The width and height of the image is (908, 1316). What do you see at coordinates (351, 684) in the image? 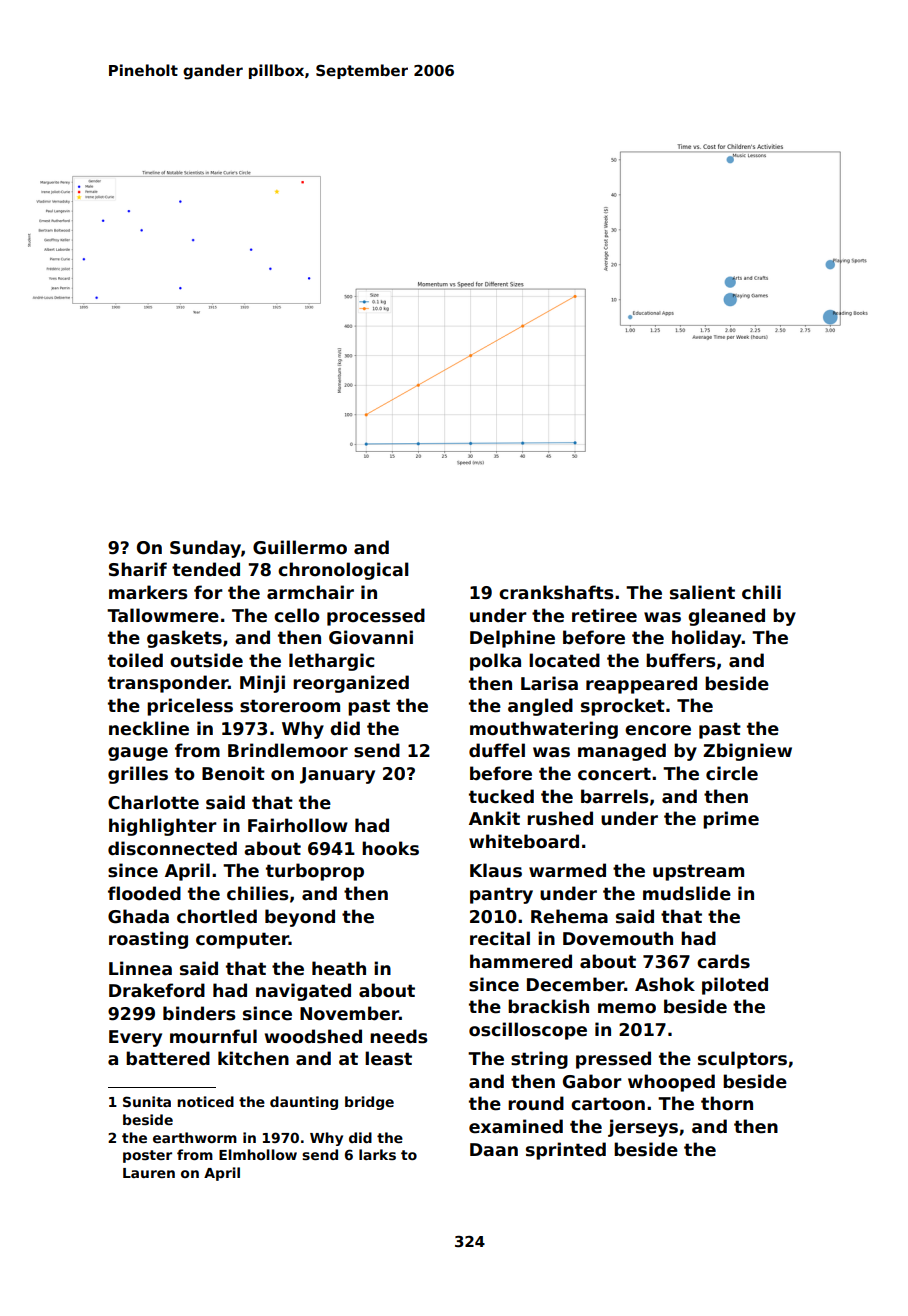
I see `reorganized` at bounding box center [351, 684].
